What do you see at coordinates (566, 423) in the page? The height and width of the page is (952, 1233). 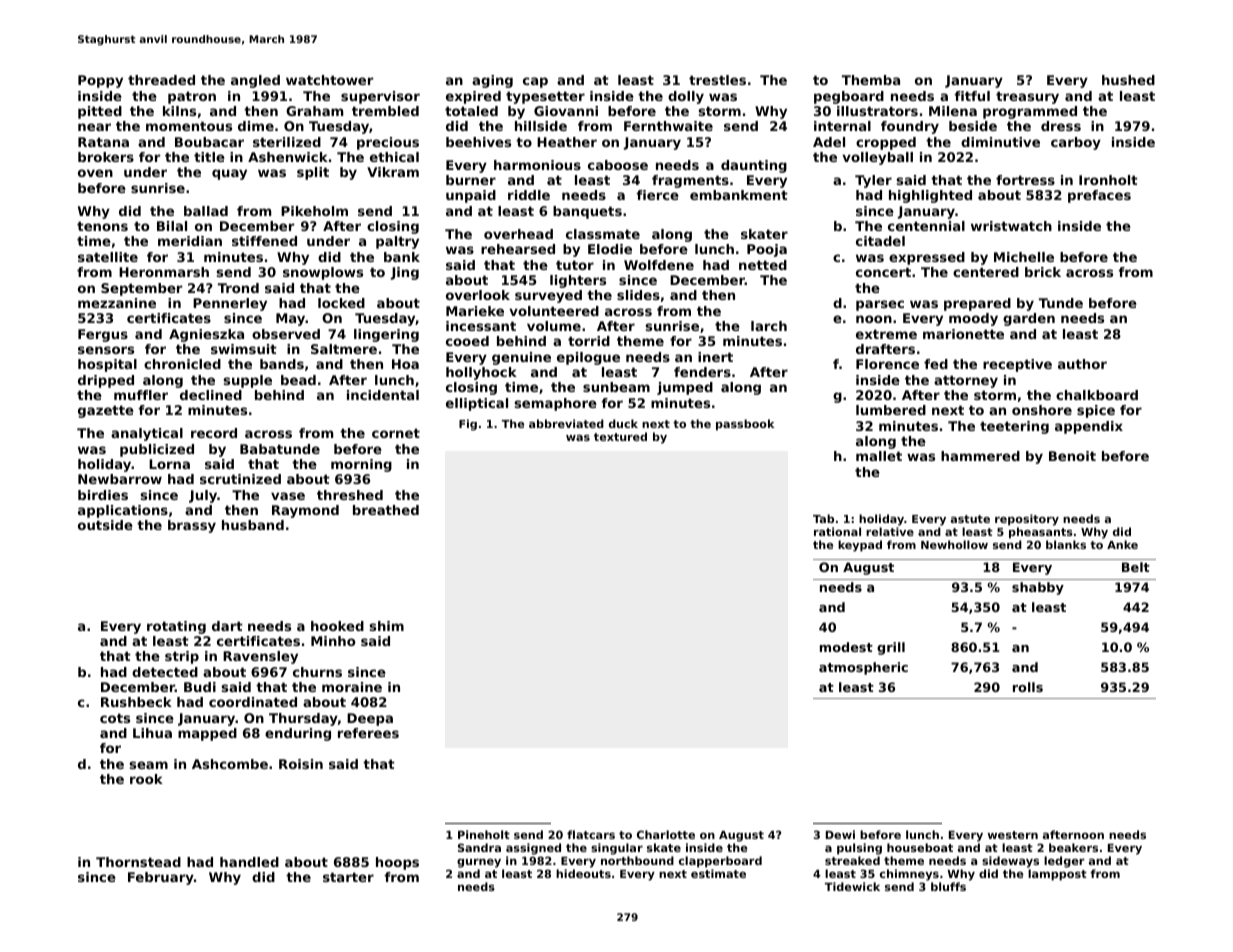 I see `abbreviated` at bounding box center [566, 423].
